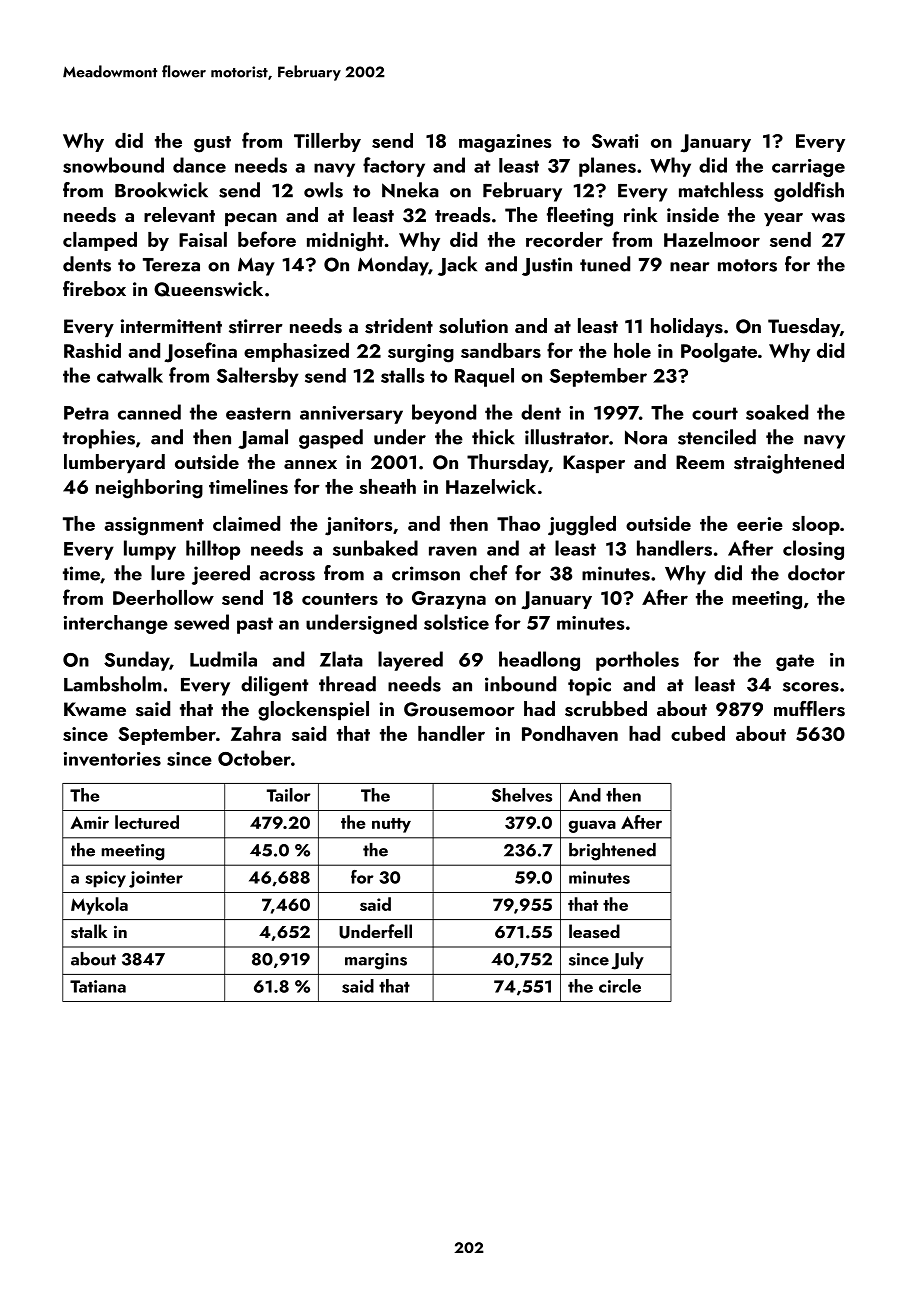 The width and height of the document is (908, 1316). What do you see at coordinates (98, 986) in the document?
I see `Tatiana` at bounding box center [98, 986].
